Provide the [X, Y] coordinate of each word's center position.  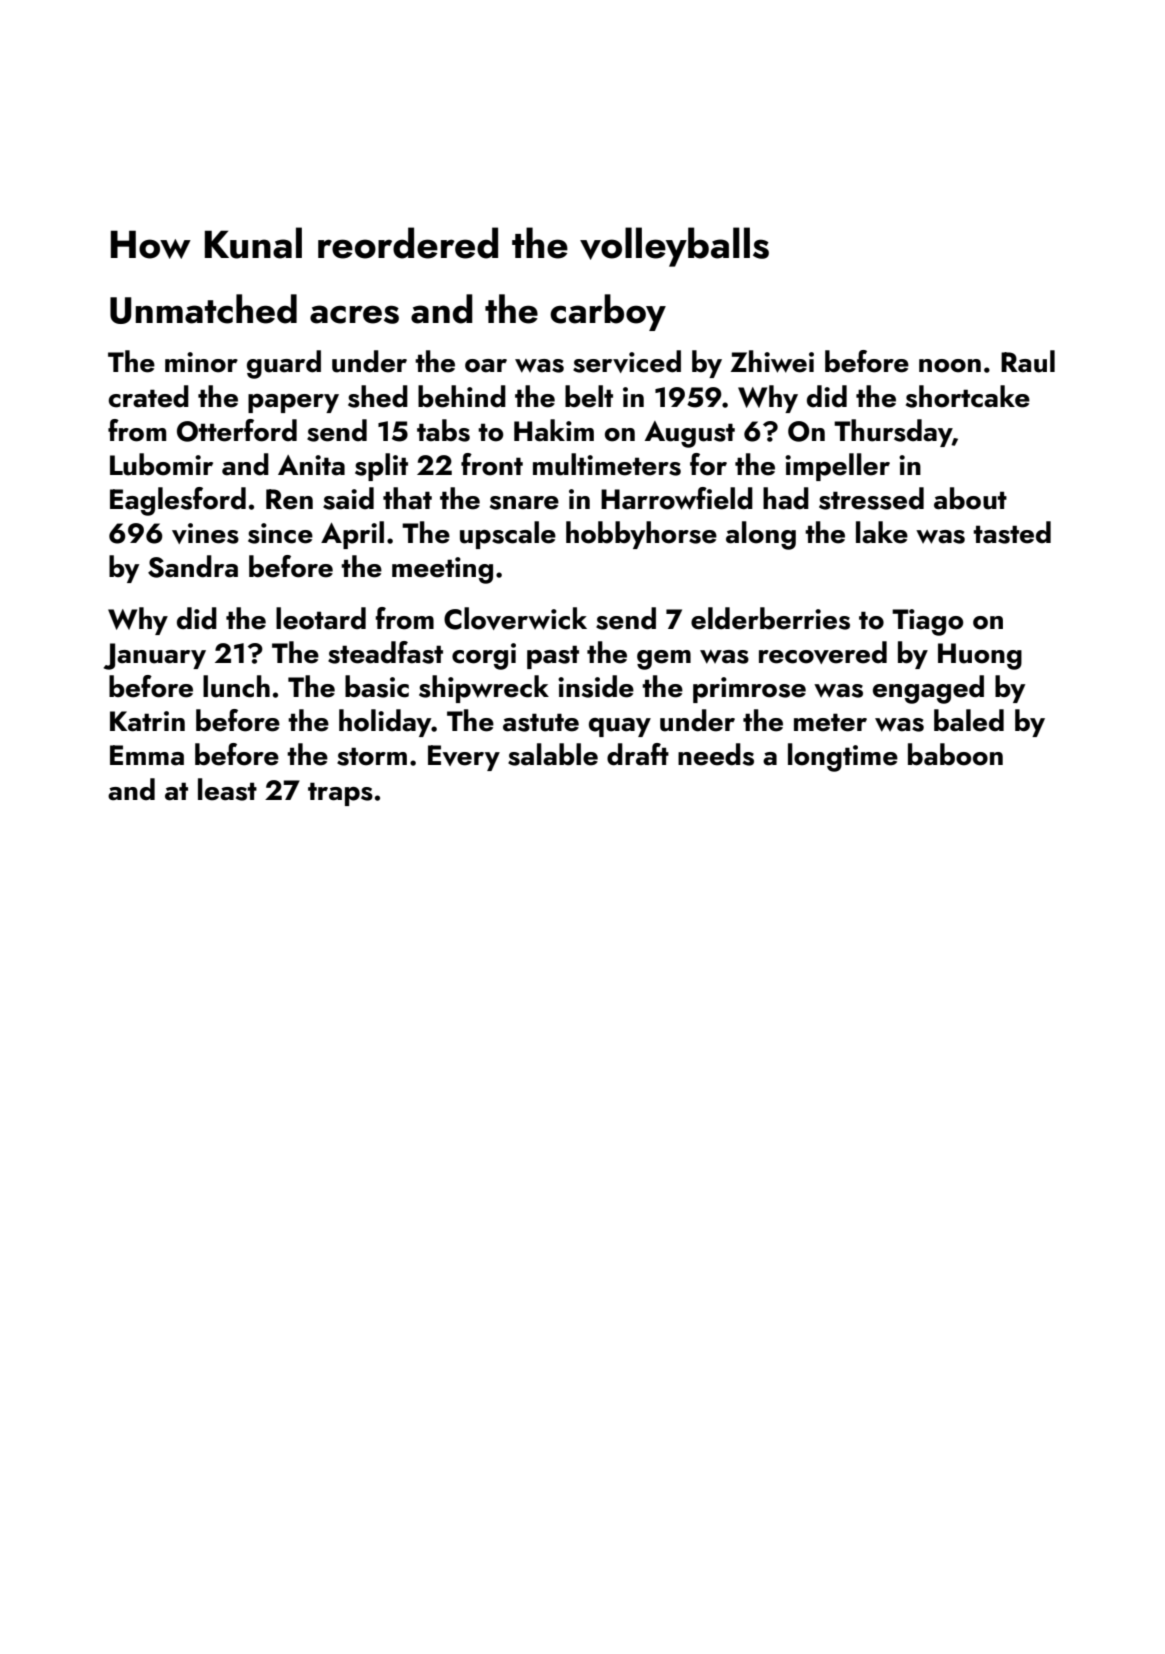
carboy [608, 312]
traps [340, 794]
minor [201, 362]
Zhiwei [772, 361]
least [227, 789]
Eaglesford [178, 501]
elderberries [770, 618]
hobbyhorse [641, 535]
